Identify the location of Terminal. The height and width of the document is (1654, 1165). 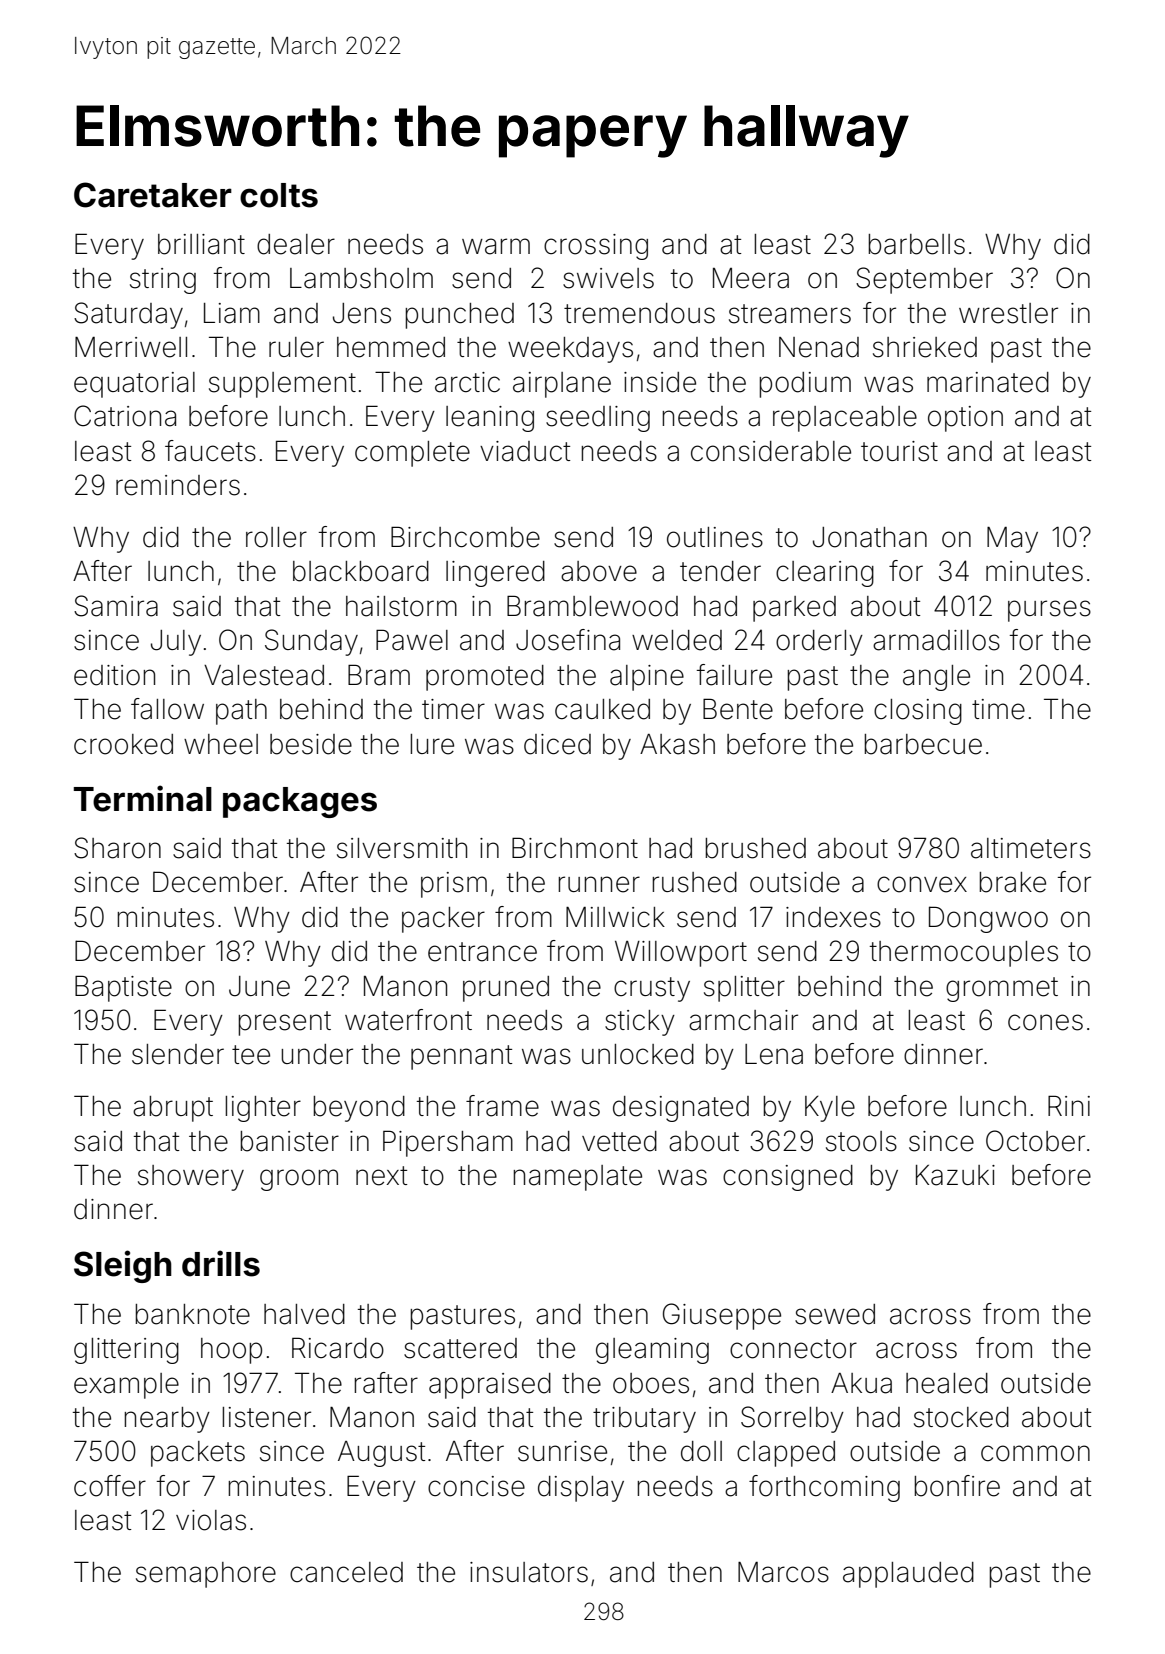
(143, 798).
